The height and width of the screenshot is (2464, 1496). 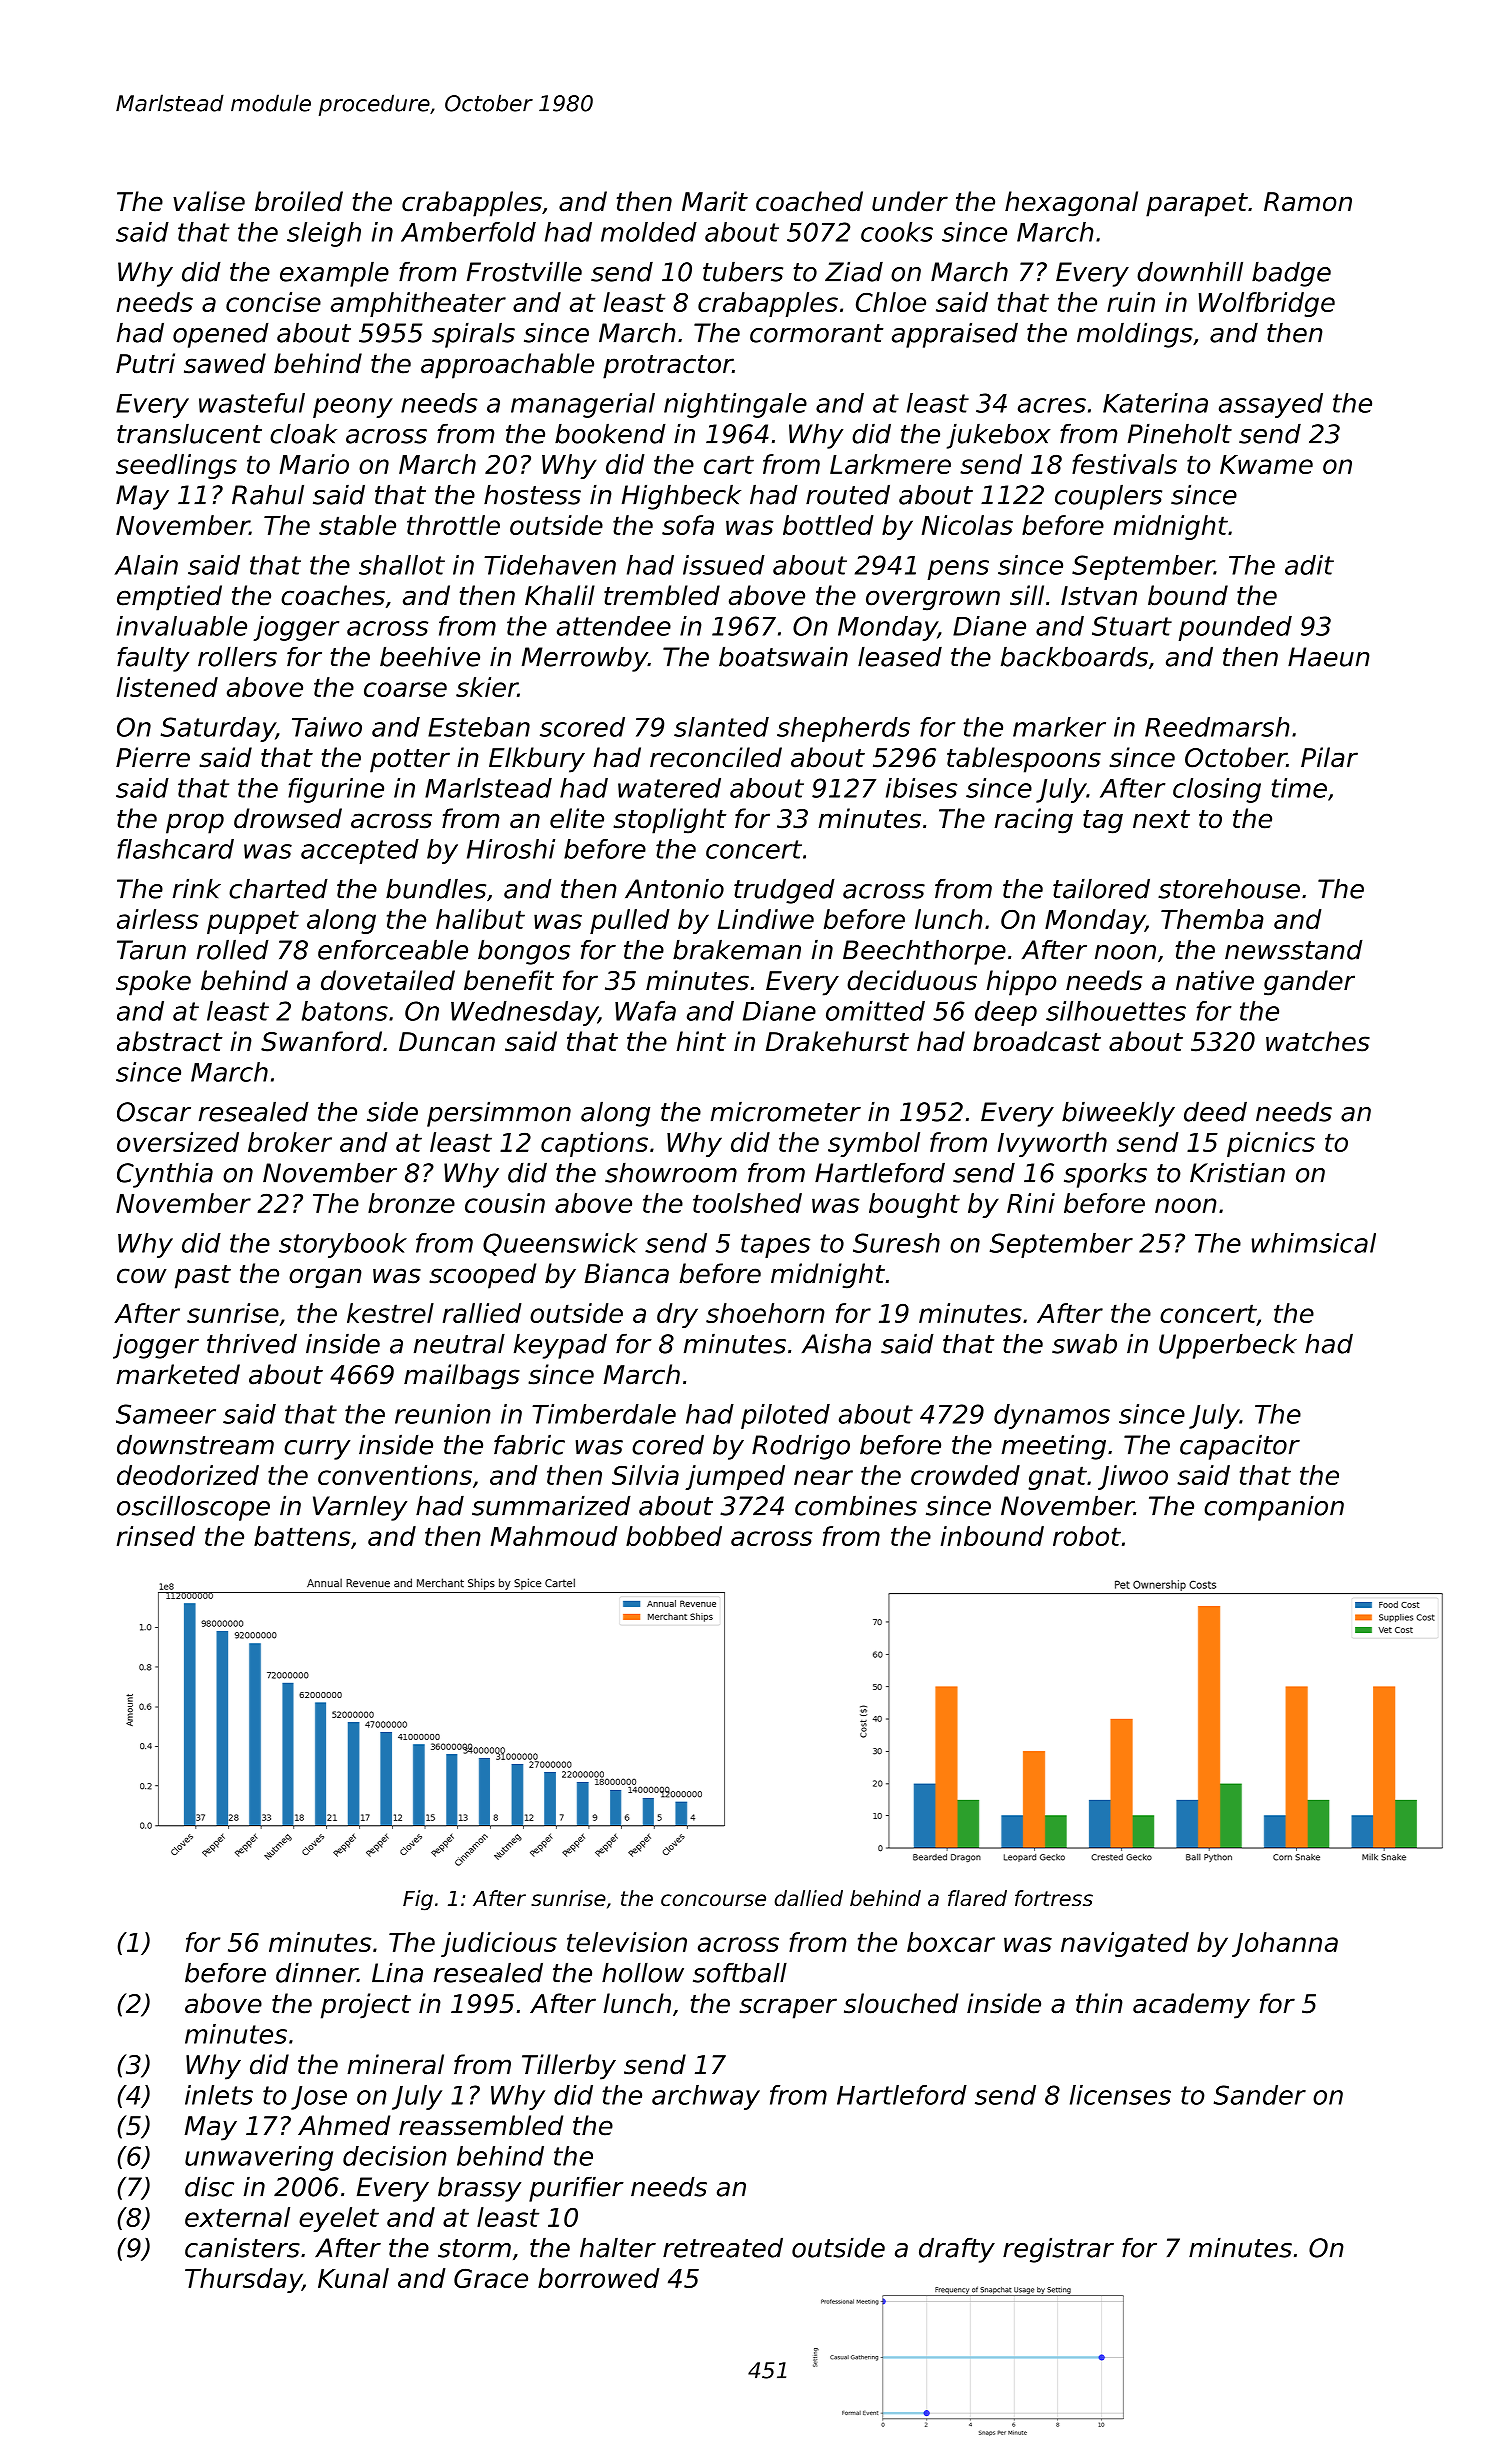 I want to click on Queenswick, so click(x=560, y=1244).
